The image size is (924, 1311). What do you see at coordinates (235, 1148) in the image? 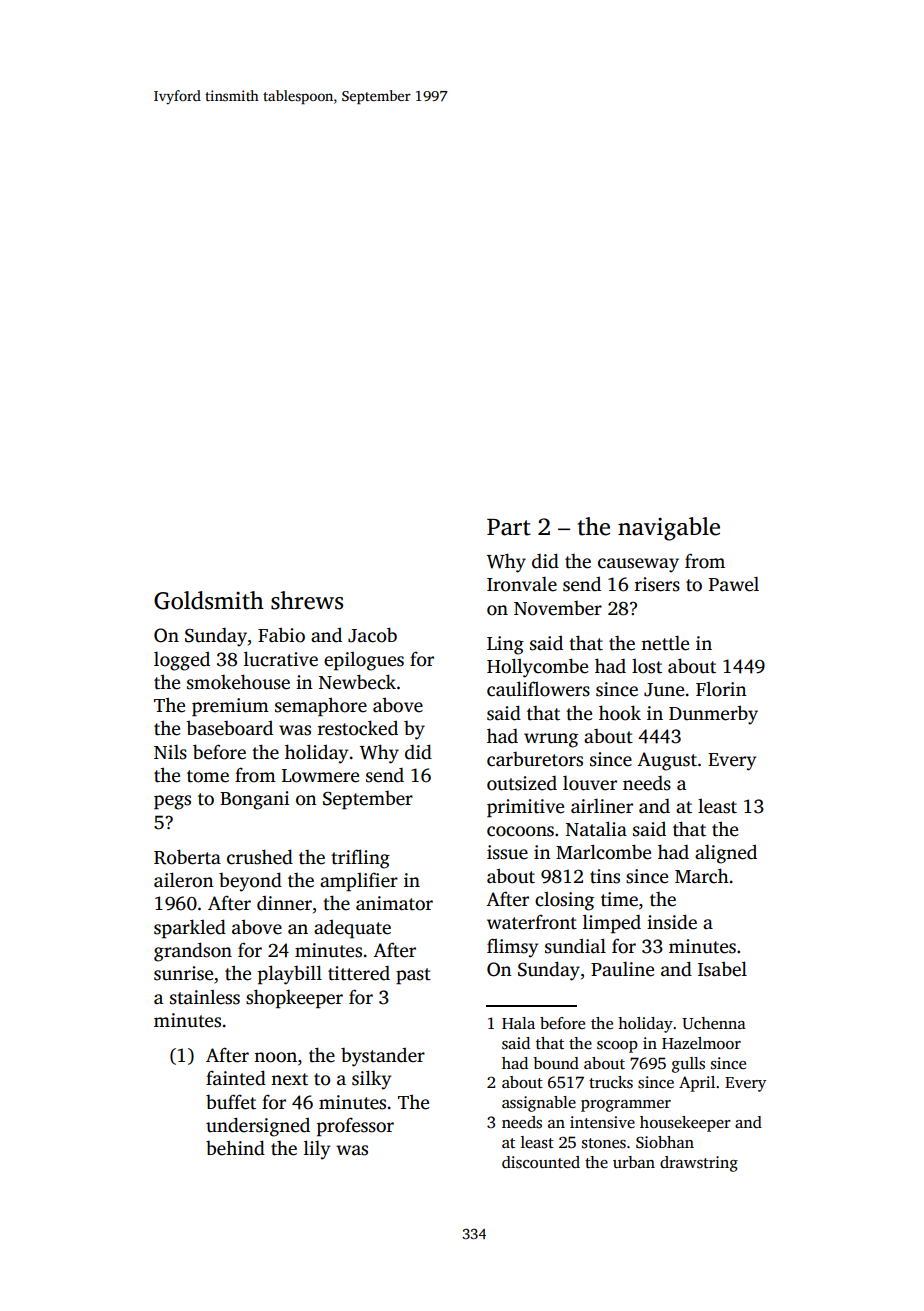
I see `behind` at bounding box center [235, 1148].
